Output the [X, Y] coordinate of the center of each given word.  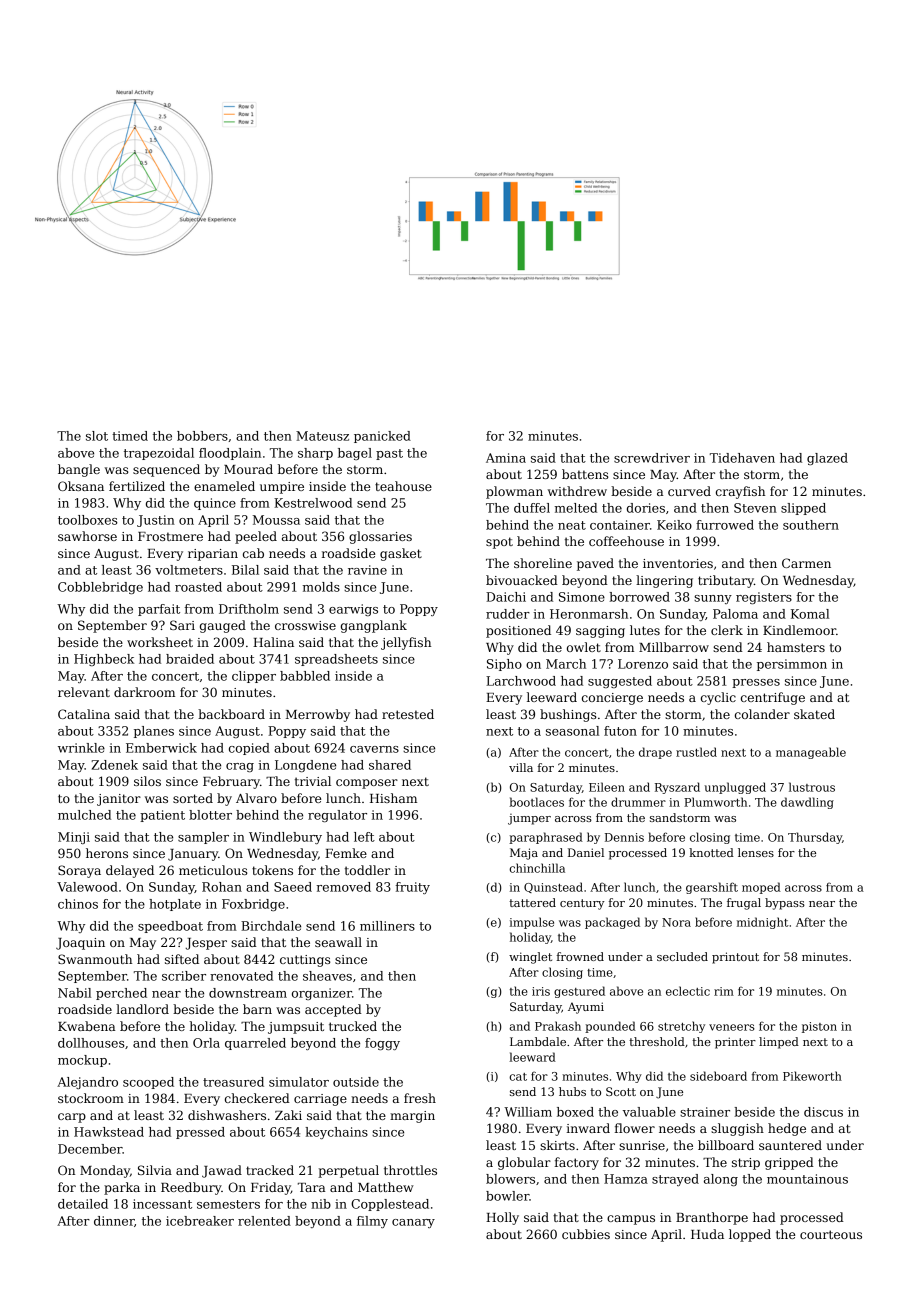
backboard [231, 714]
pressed [200, 1133]
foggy [382, 1044]
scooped [148, 1083]
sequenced [166, 470]
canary [413, 1223]
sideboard [718, 1076]
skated [814, 714]
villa [521, 767]
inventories [678, 563]
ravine [367, 570]
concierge [612, 699]
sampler [203, 838]
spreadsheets [336, 660]
